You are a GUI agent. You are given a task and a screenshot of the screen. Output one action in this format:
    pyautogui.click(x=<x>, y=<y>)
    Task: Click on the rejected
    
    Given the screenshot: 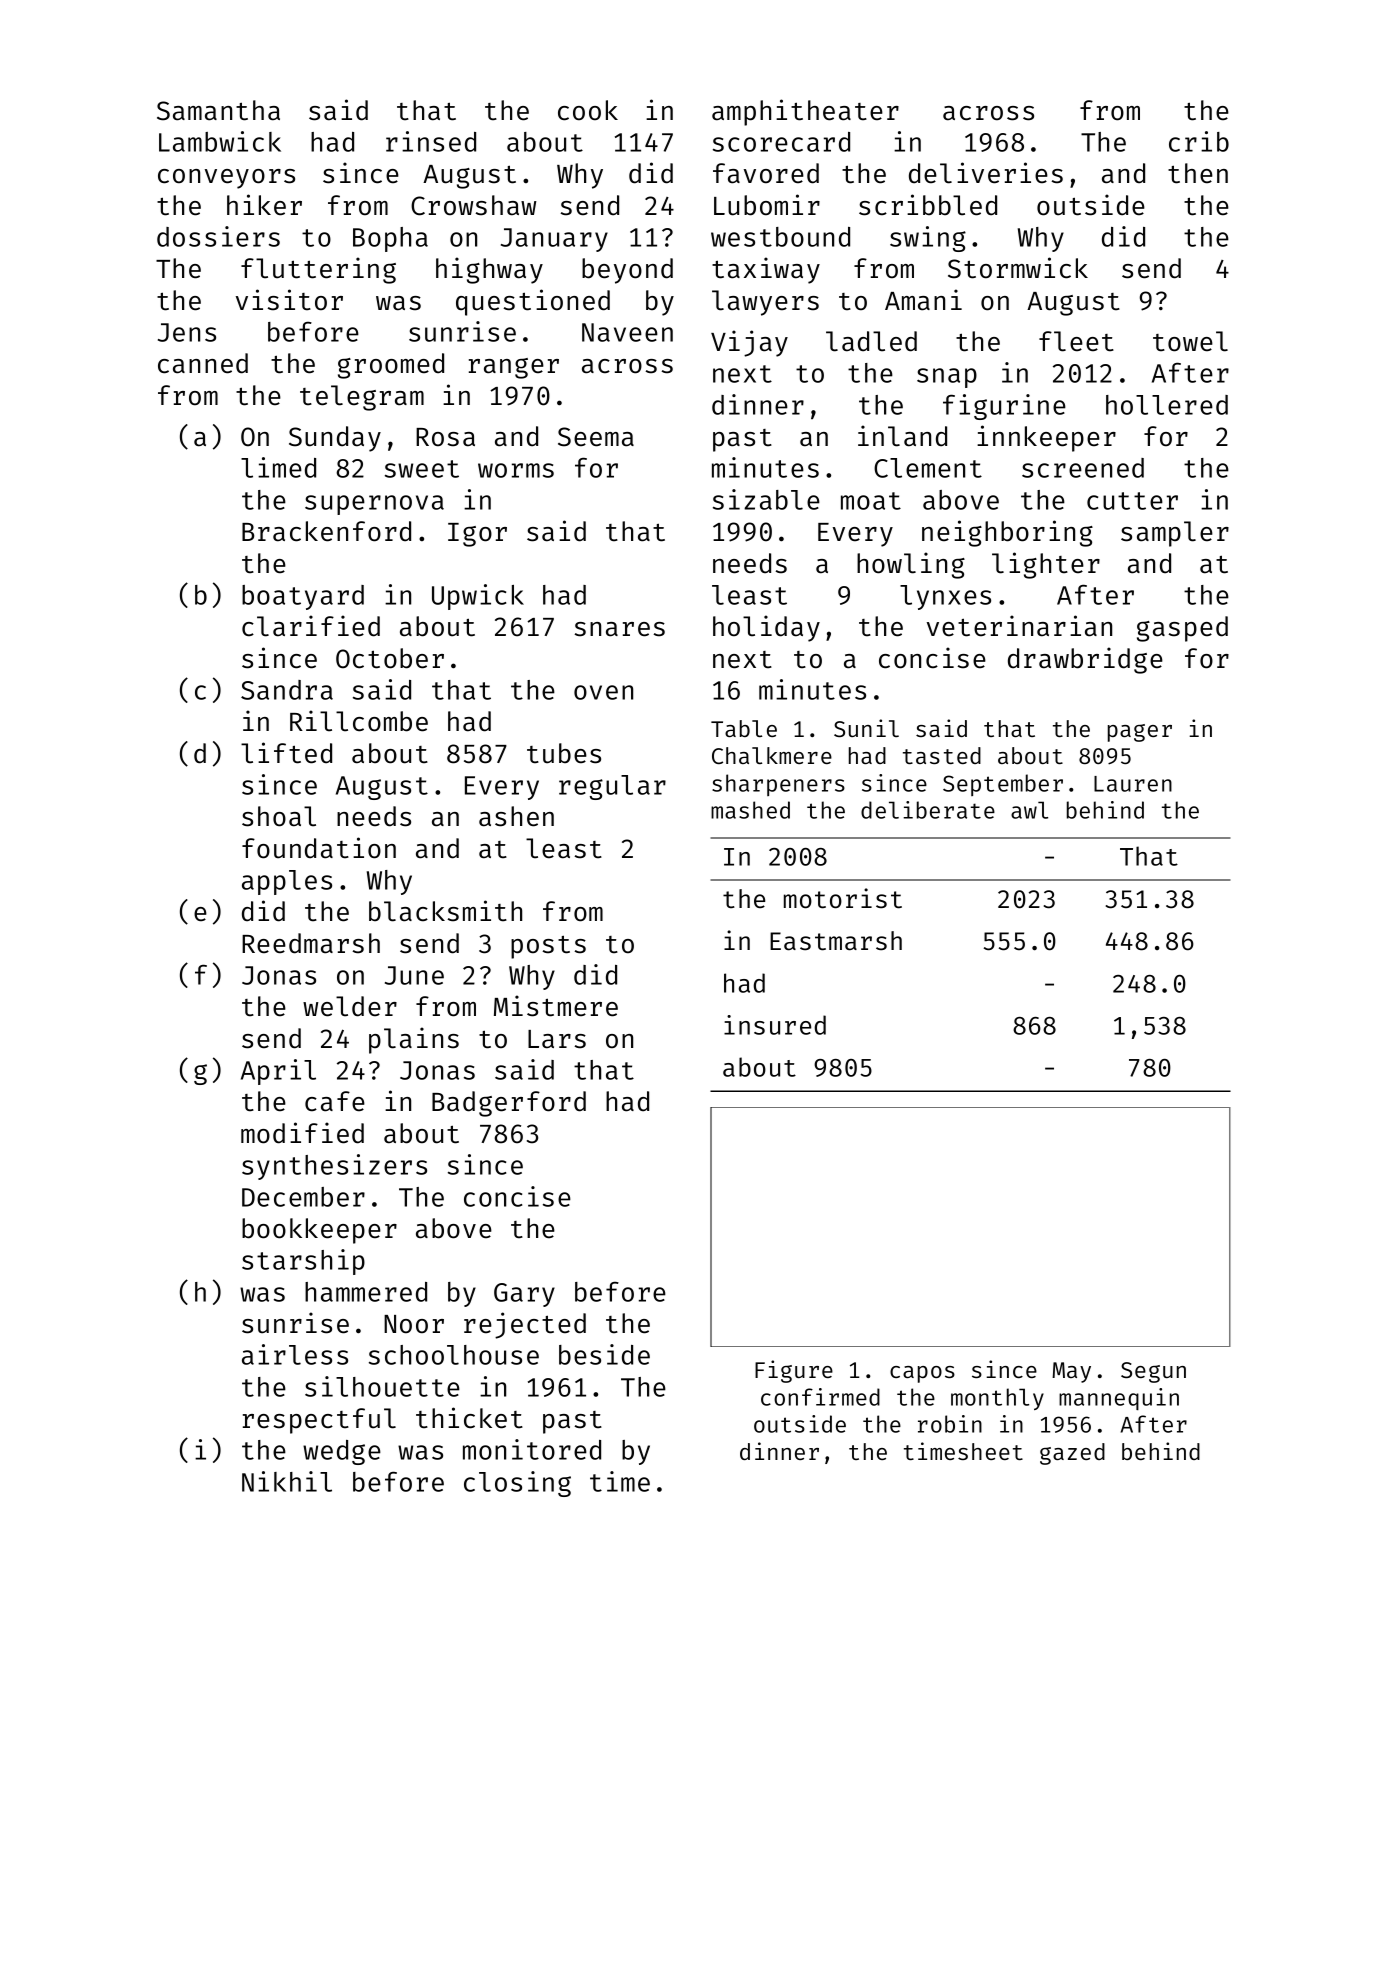 What is the action you would take?
    pyautogui.click(x=525, y=1325)
